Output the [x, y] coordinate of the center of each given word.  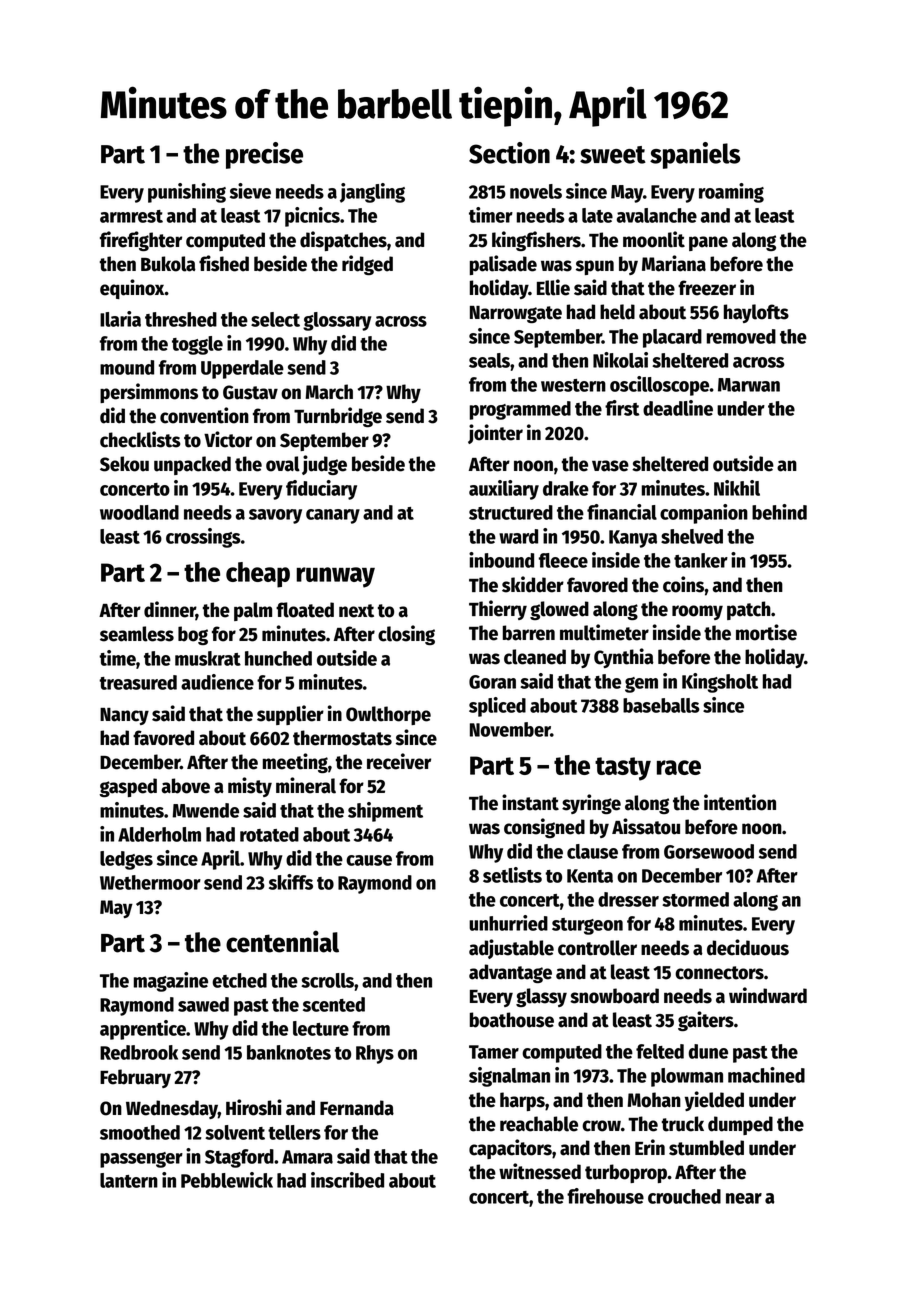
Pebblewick [227, 1180]
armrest [131, 216]
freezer [707, 288]
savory [275, 516]
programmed [520, 410]
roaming [731, 193]
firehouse [605, 1196]
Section [509, 153]
